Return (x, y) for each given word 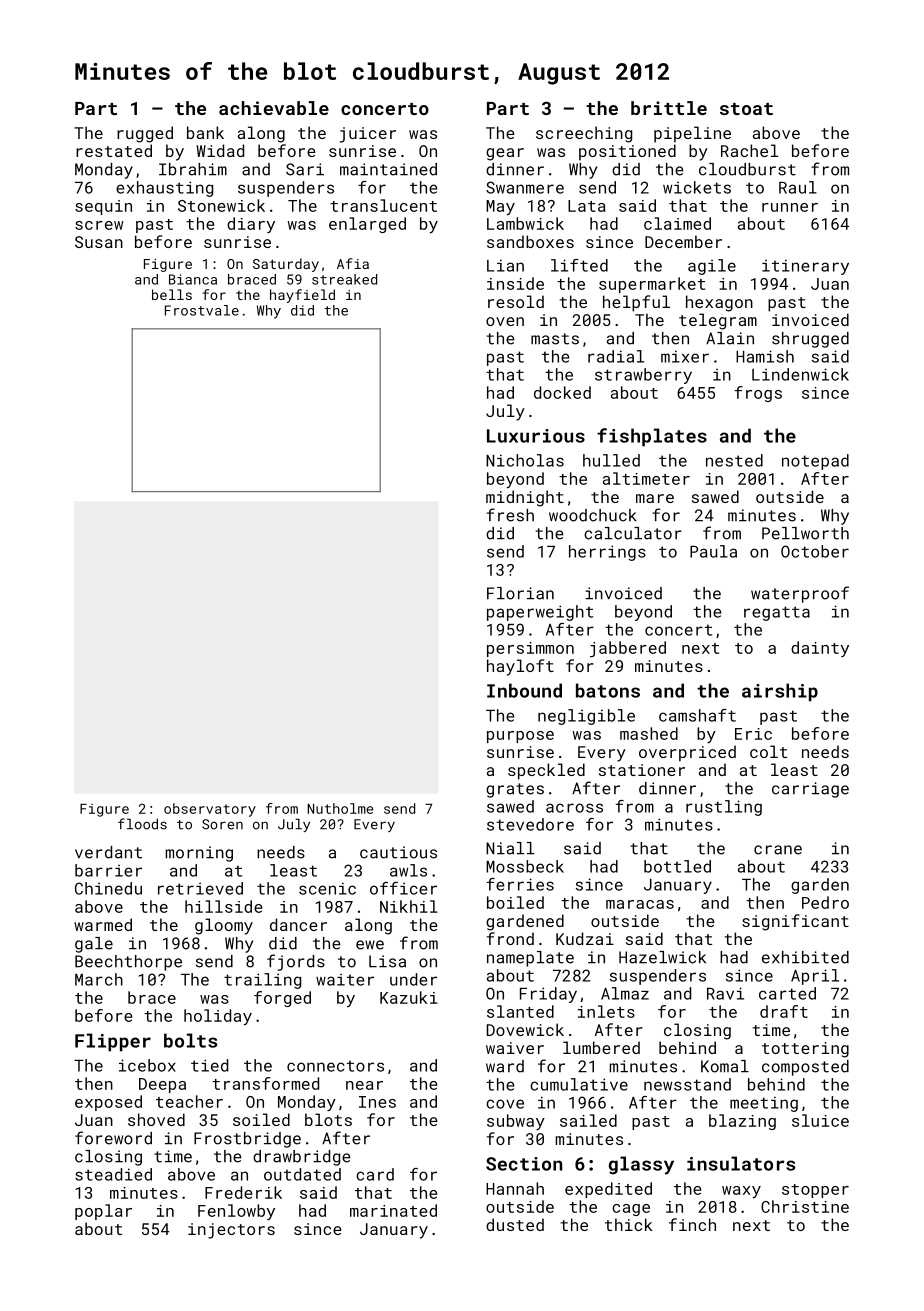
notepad (815, 462)
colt (768, 751)
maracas (640, 904)
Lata (587, 206)
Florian (520, 593)
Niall (510, 848)
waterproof (800, 594)
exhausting (164, 189)
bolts (190, 1040)
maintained (388, 169)
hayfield (302, 296)
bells (172, 294)
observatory (210, 810)
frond (510, 938)
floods (142, 824)
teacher (189, 1101)
